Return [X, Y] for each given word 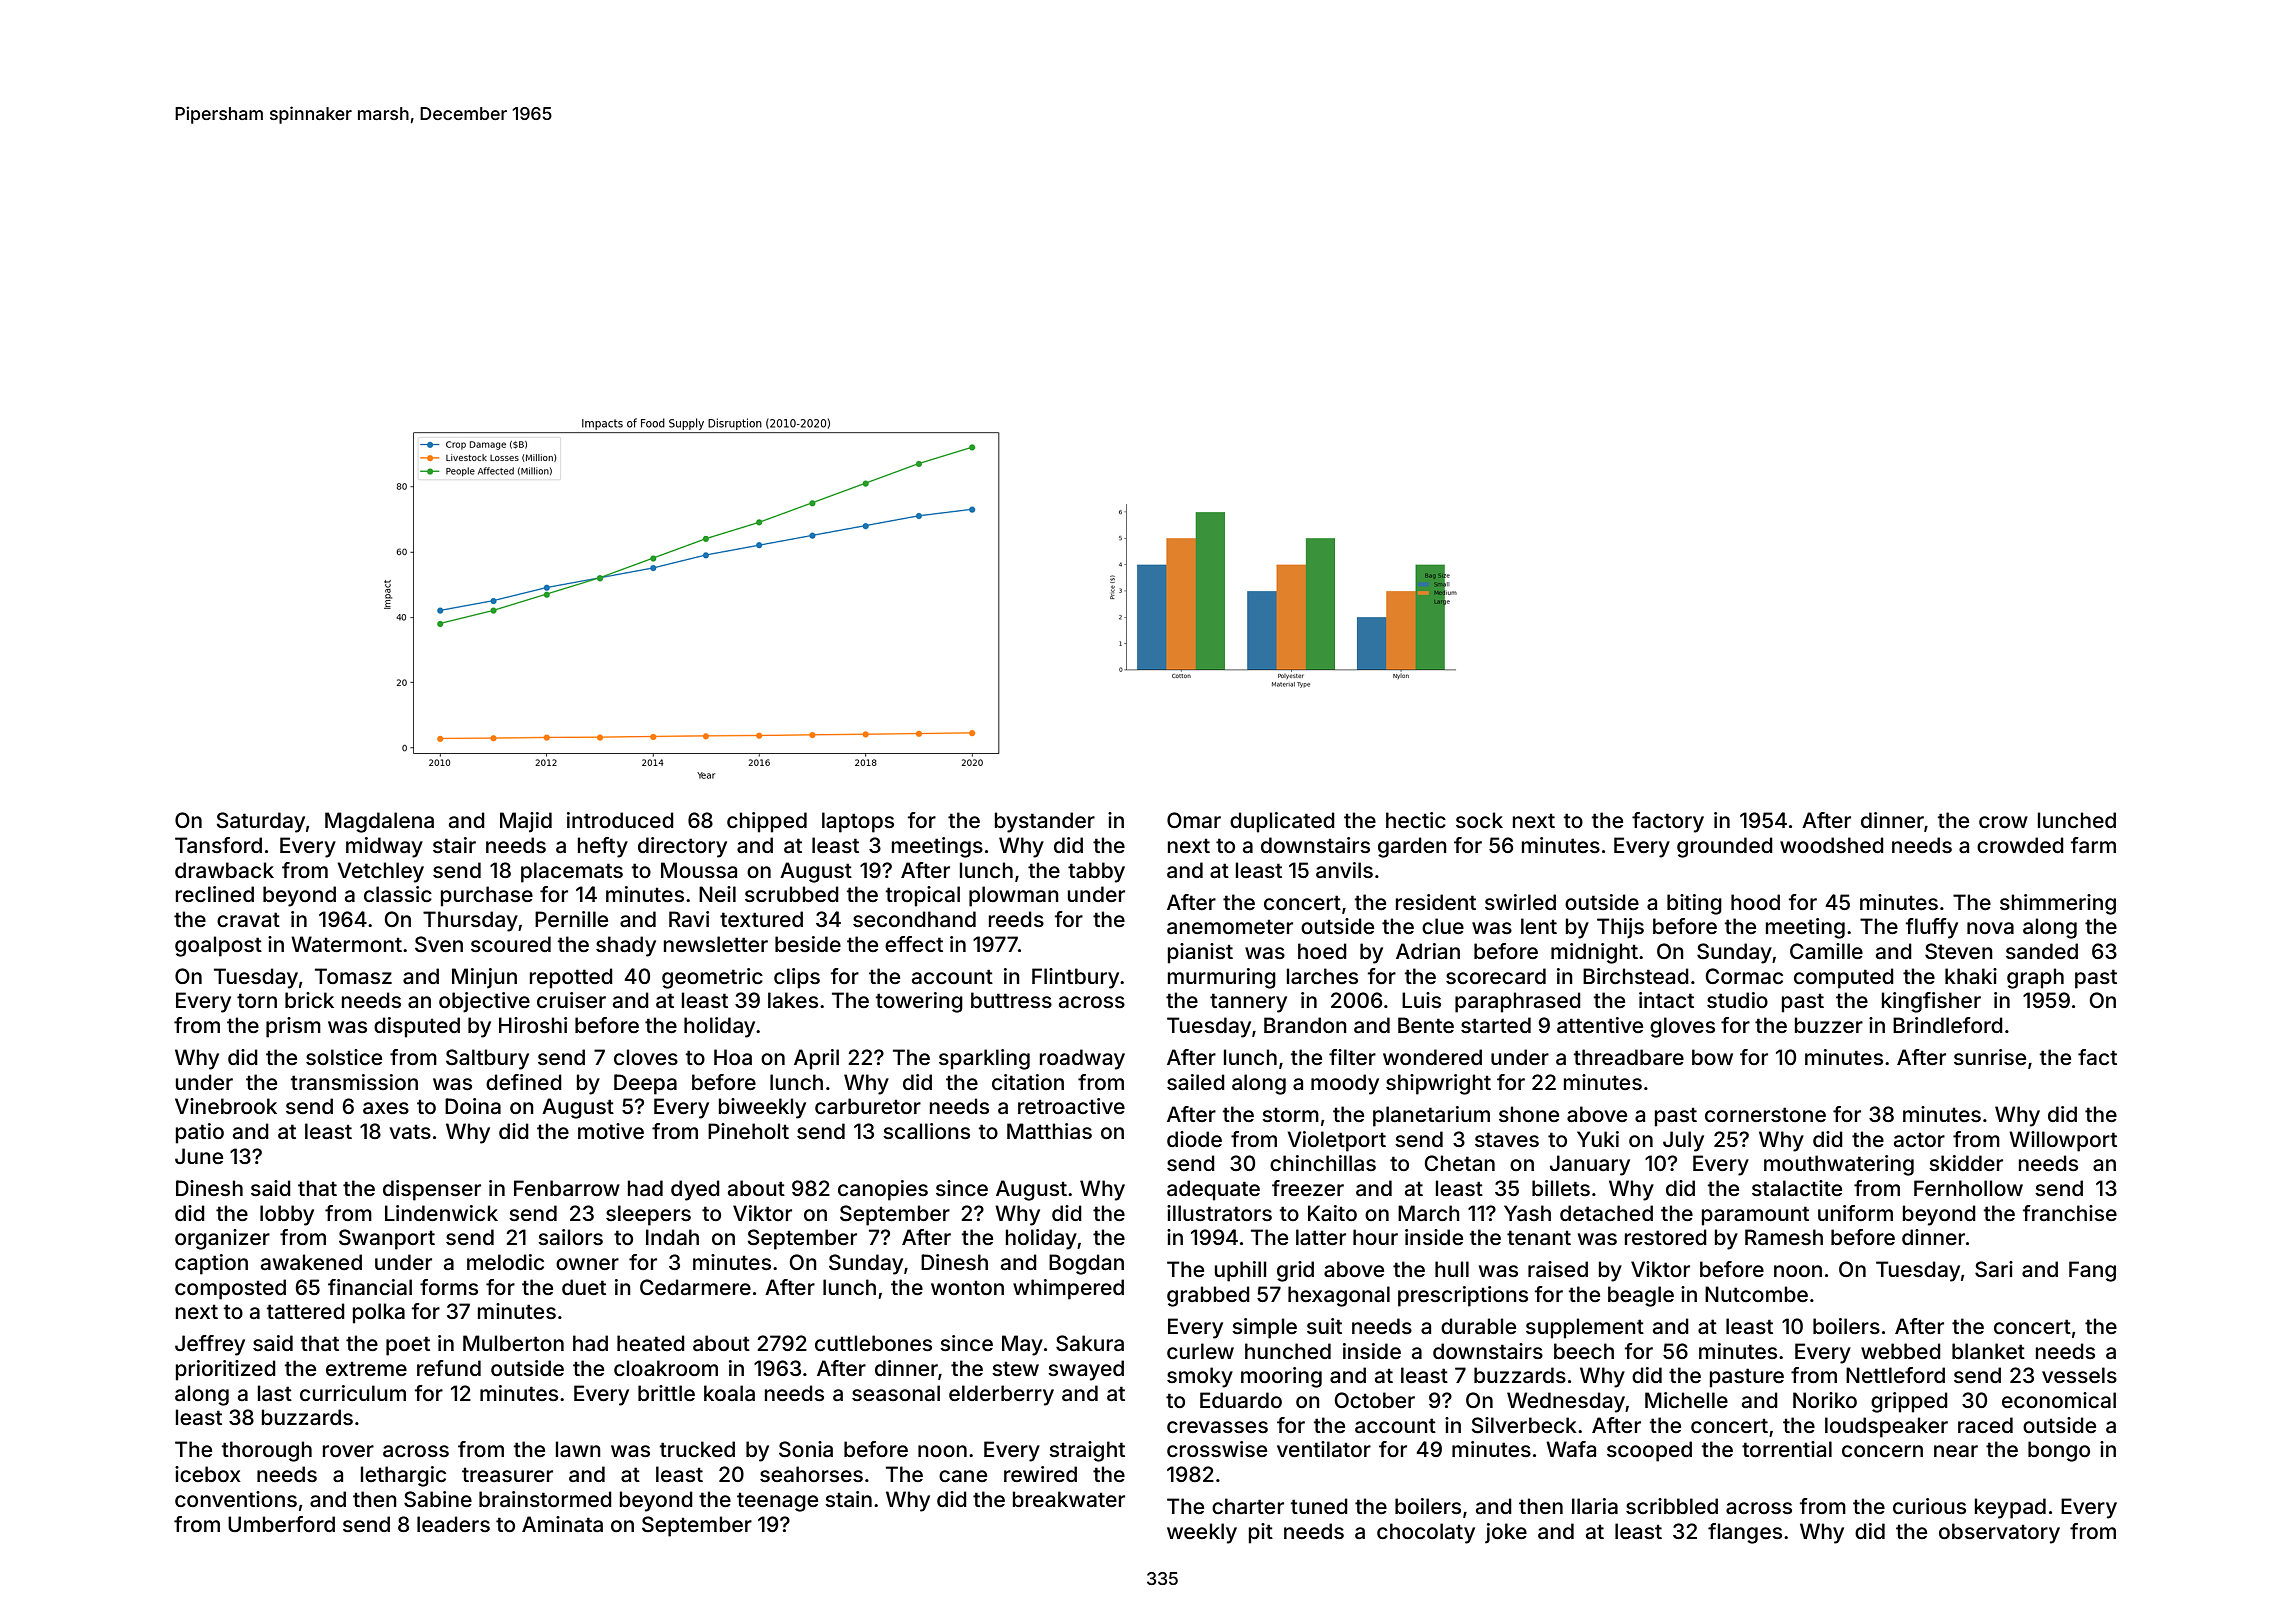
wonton [967, 1287]
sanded [2042, 951]
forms [449, 1287]
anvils [1344, 870]
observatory [1999, 1533]
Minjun [484, 978]
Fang [2092, 1271]
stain [848, 1499]
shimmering [2058, 904]
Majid [526, 822]
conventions [236, 1499]
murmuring [1222, 978]
